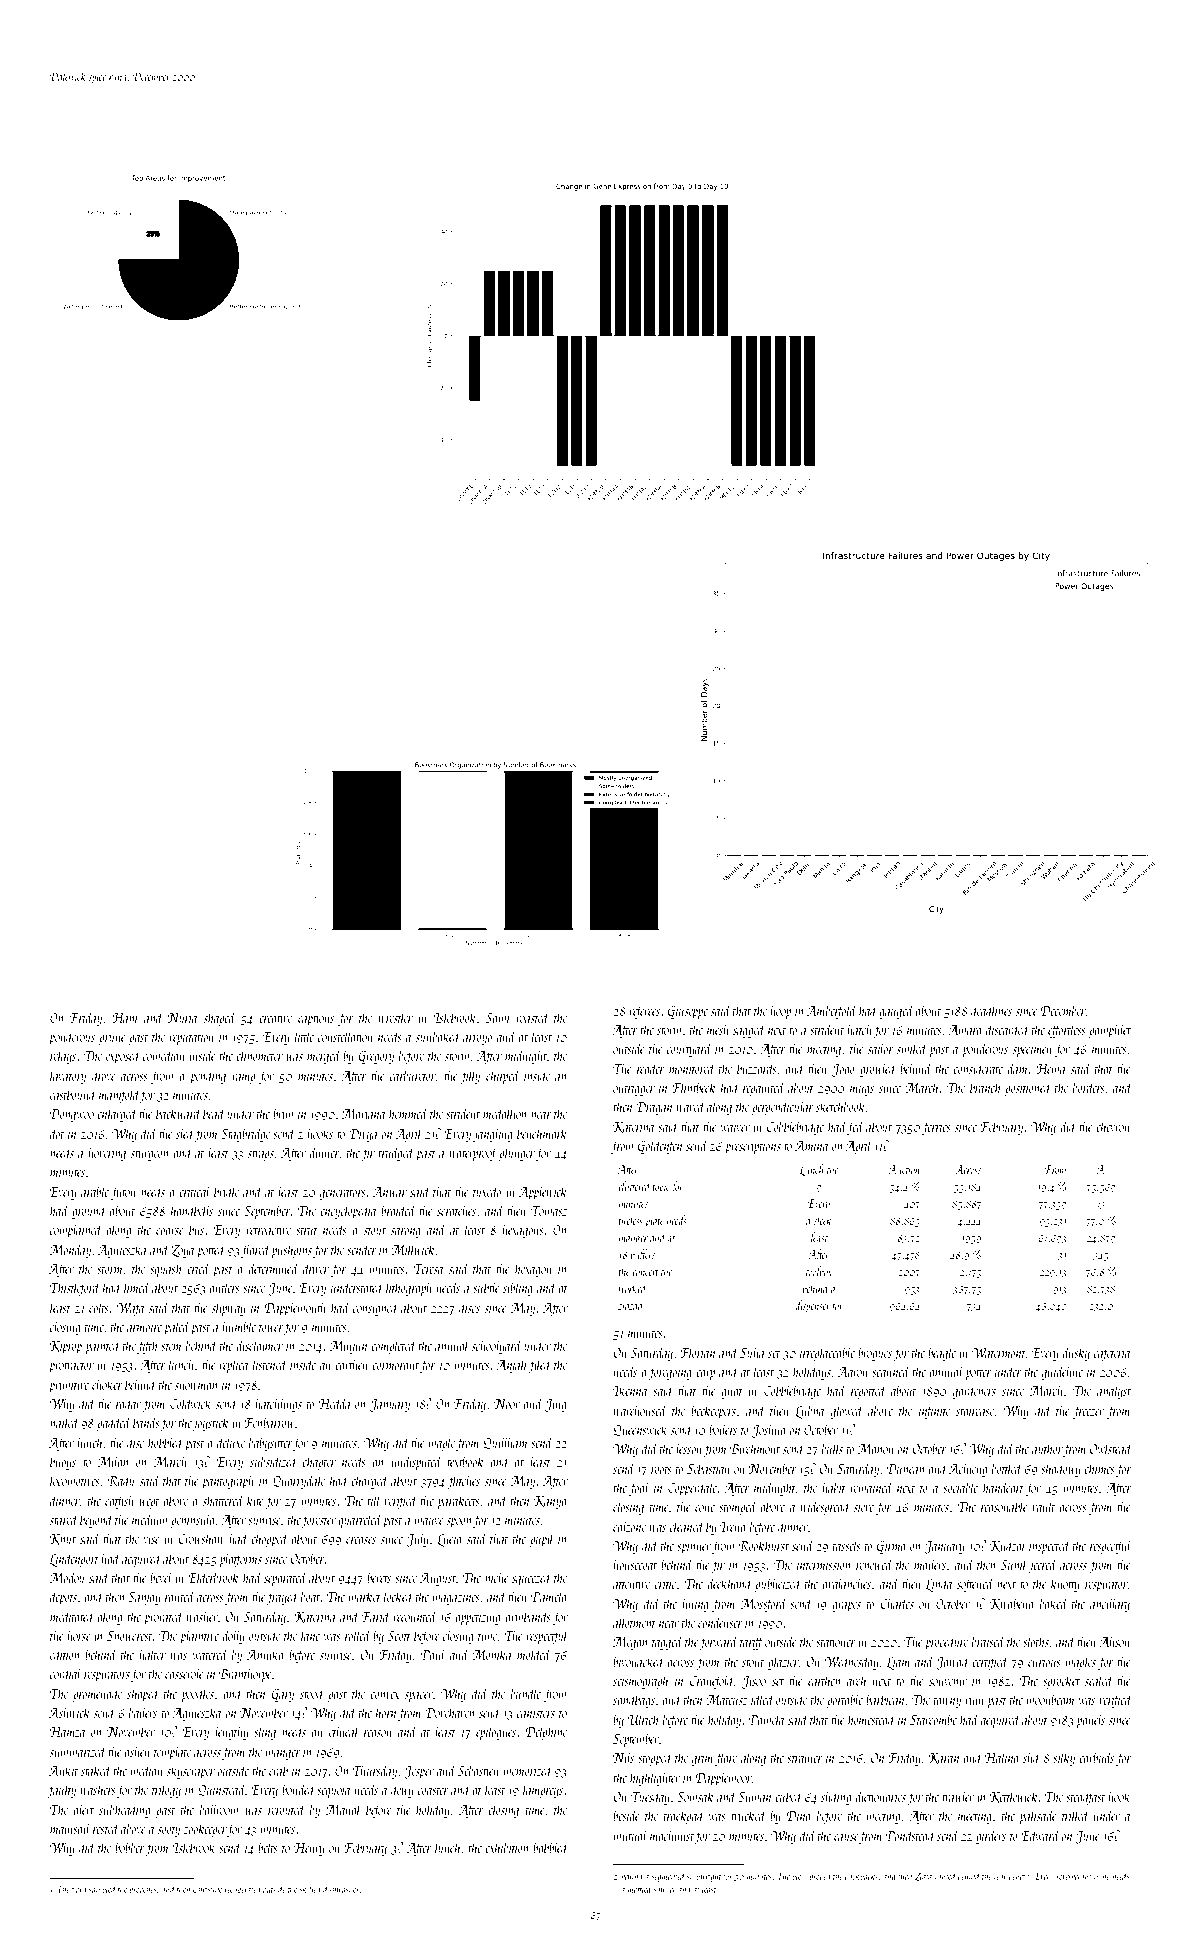 The height and width of the screenshot is (1945, 1181). I want to click on Giuseppe, so click(688, 1012).
